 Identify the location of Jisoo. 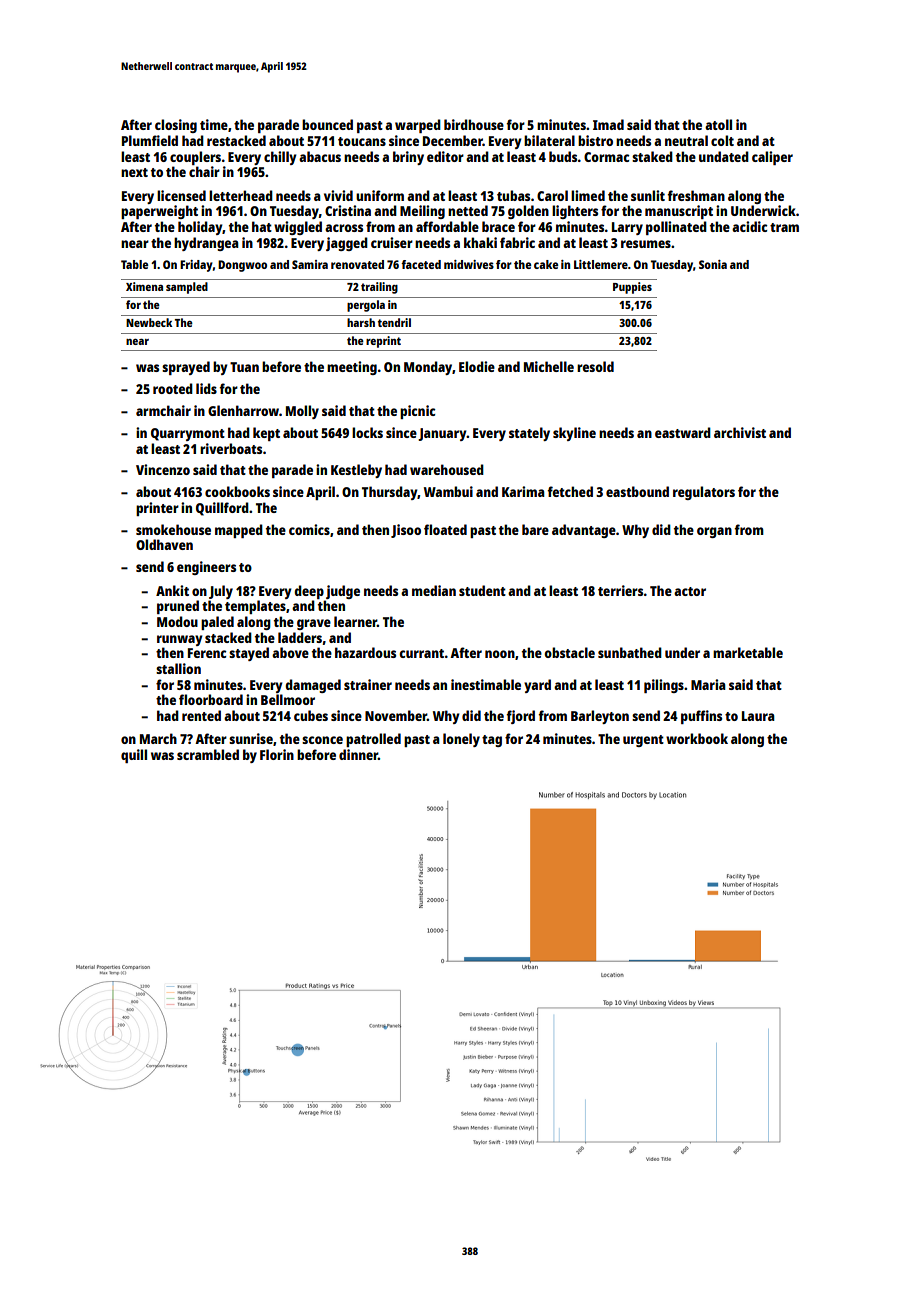
(406, 531).
